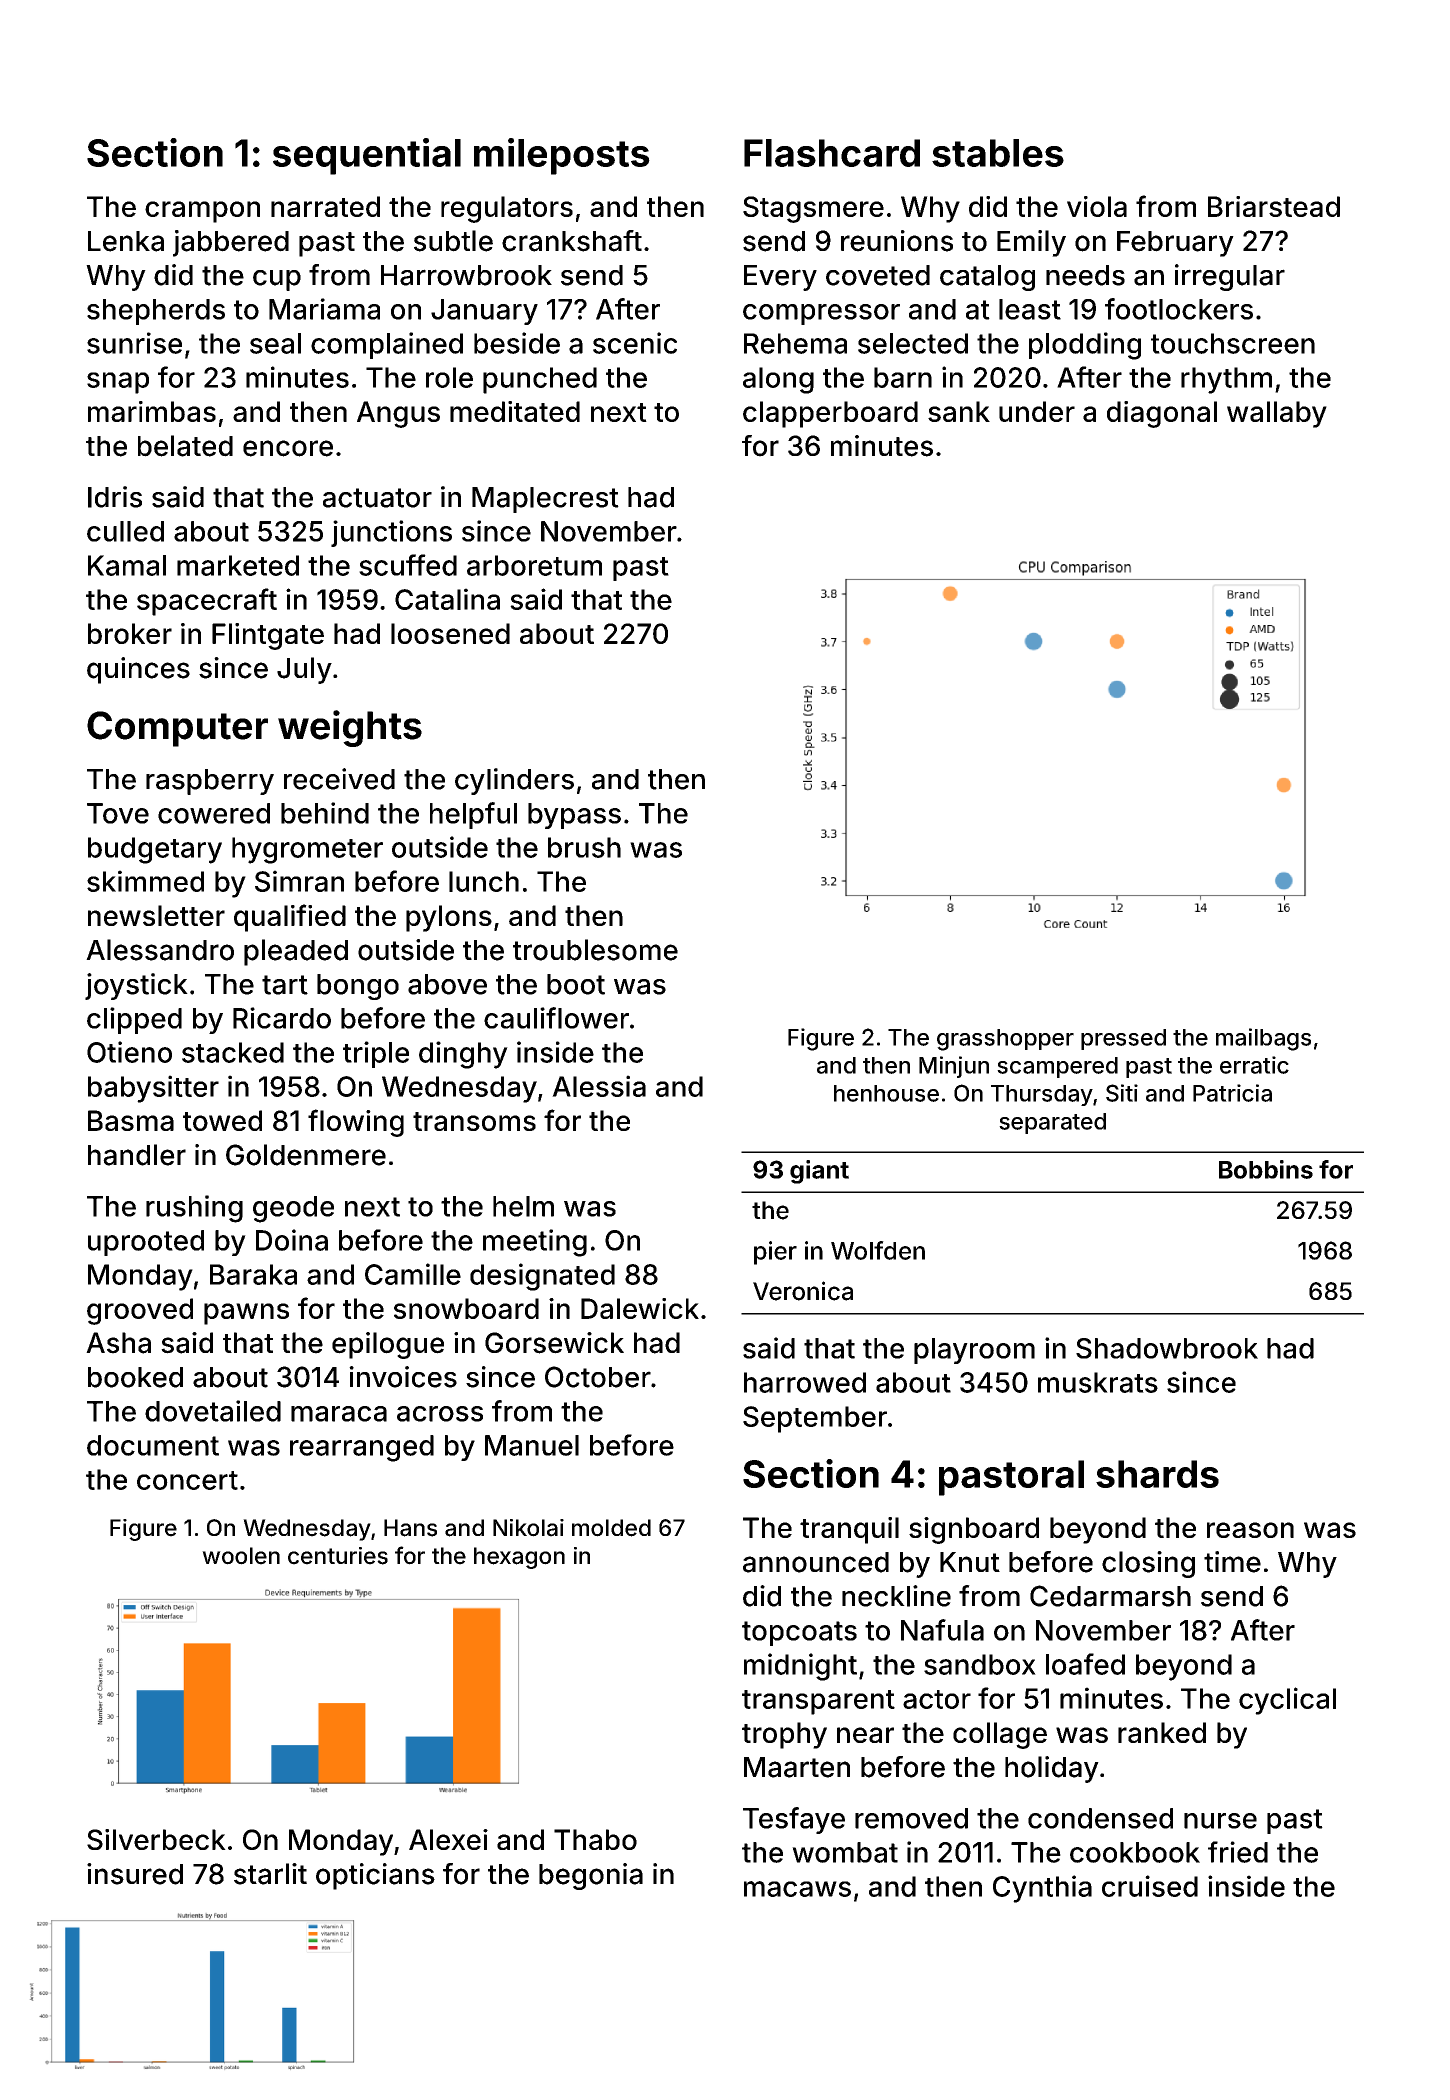 The height and width of the screenshot is (2100, 1450). I want to click on pleaded, so click(296, 952).
